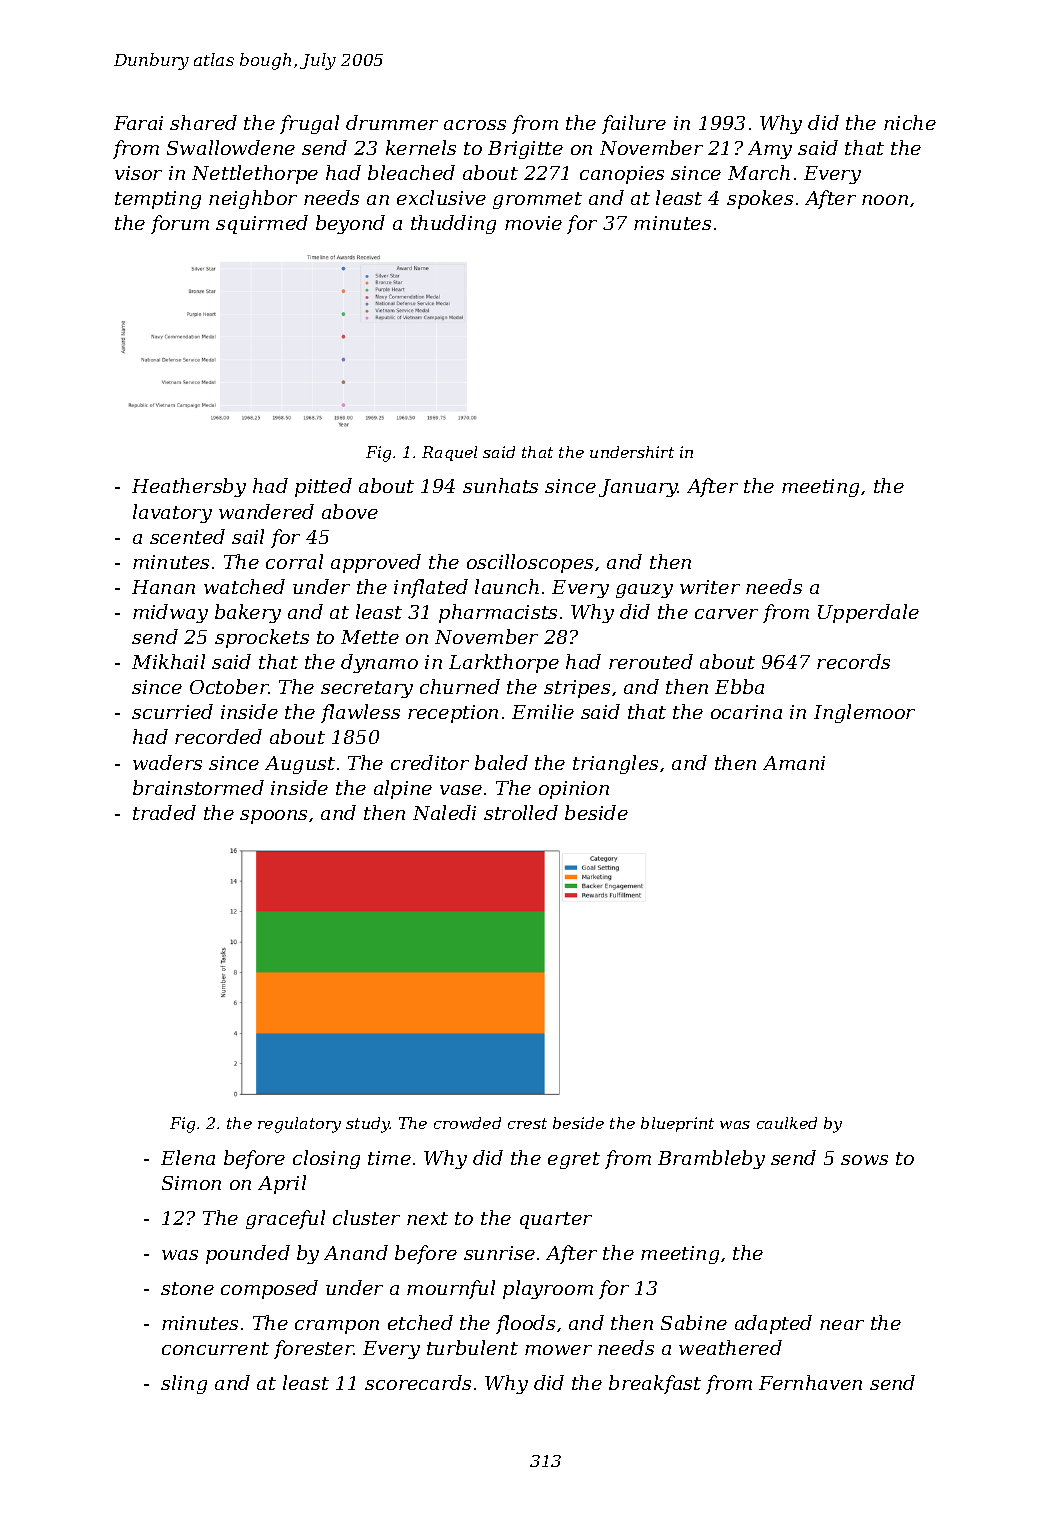 This screenshot has width=1061, height=1536. Describe the element at coordinates (794, 763) in the screenshot. I see `Amani` at that location.
